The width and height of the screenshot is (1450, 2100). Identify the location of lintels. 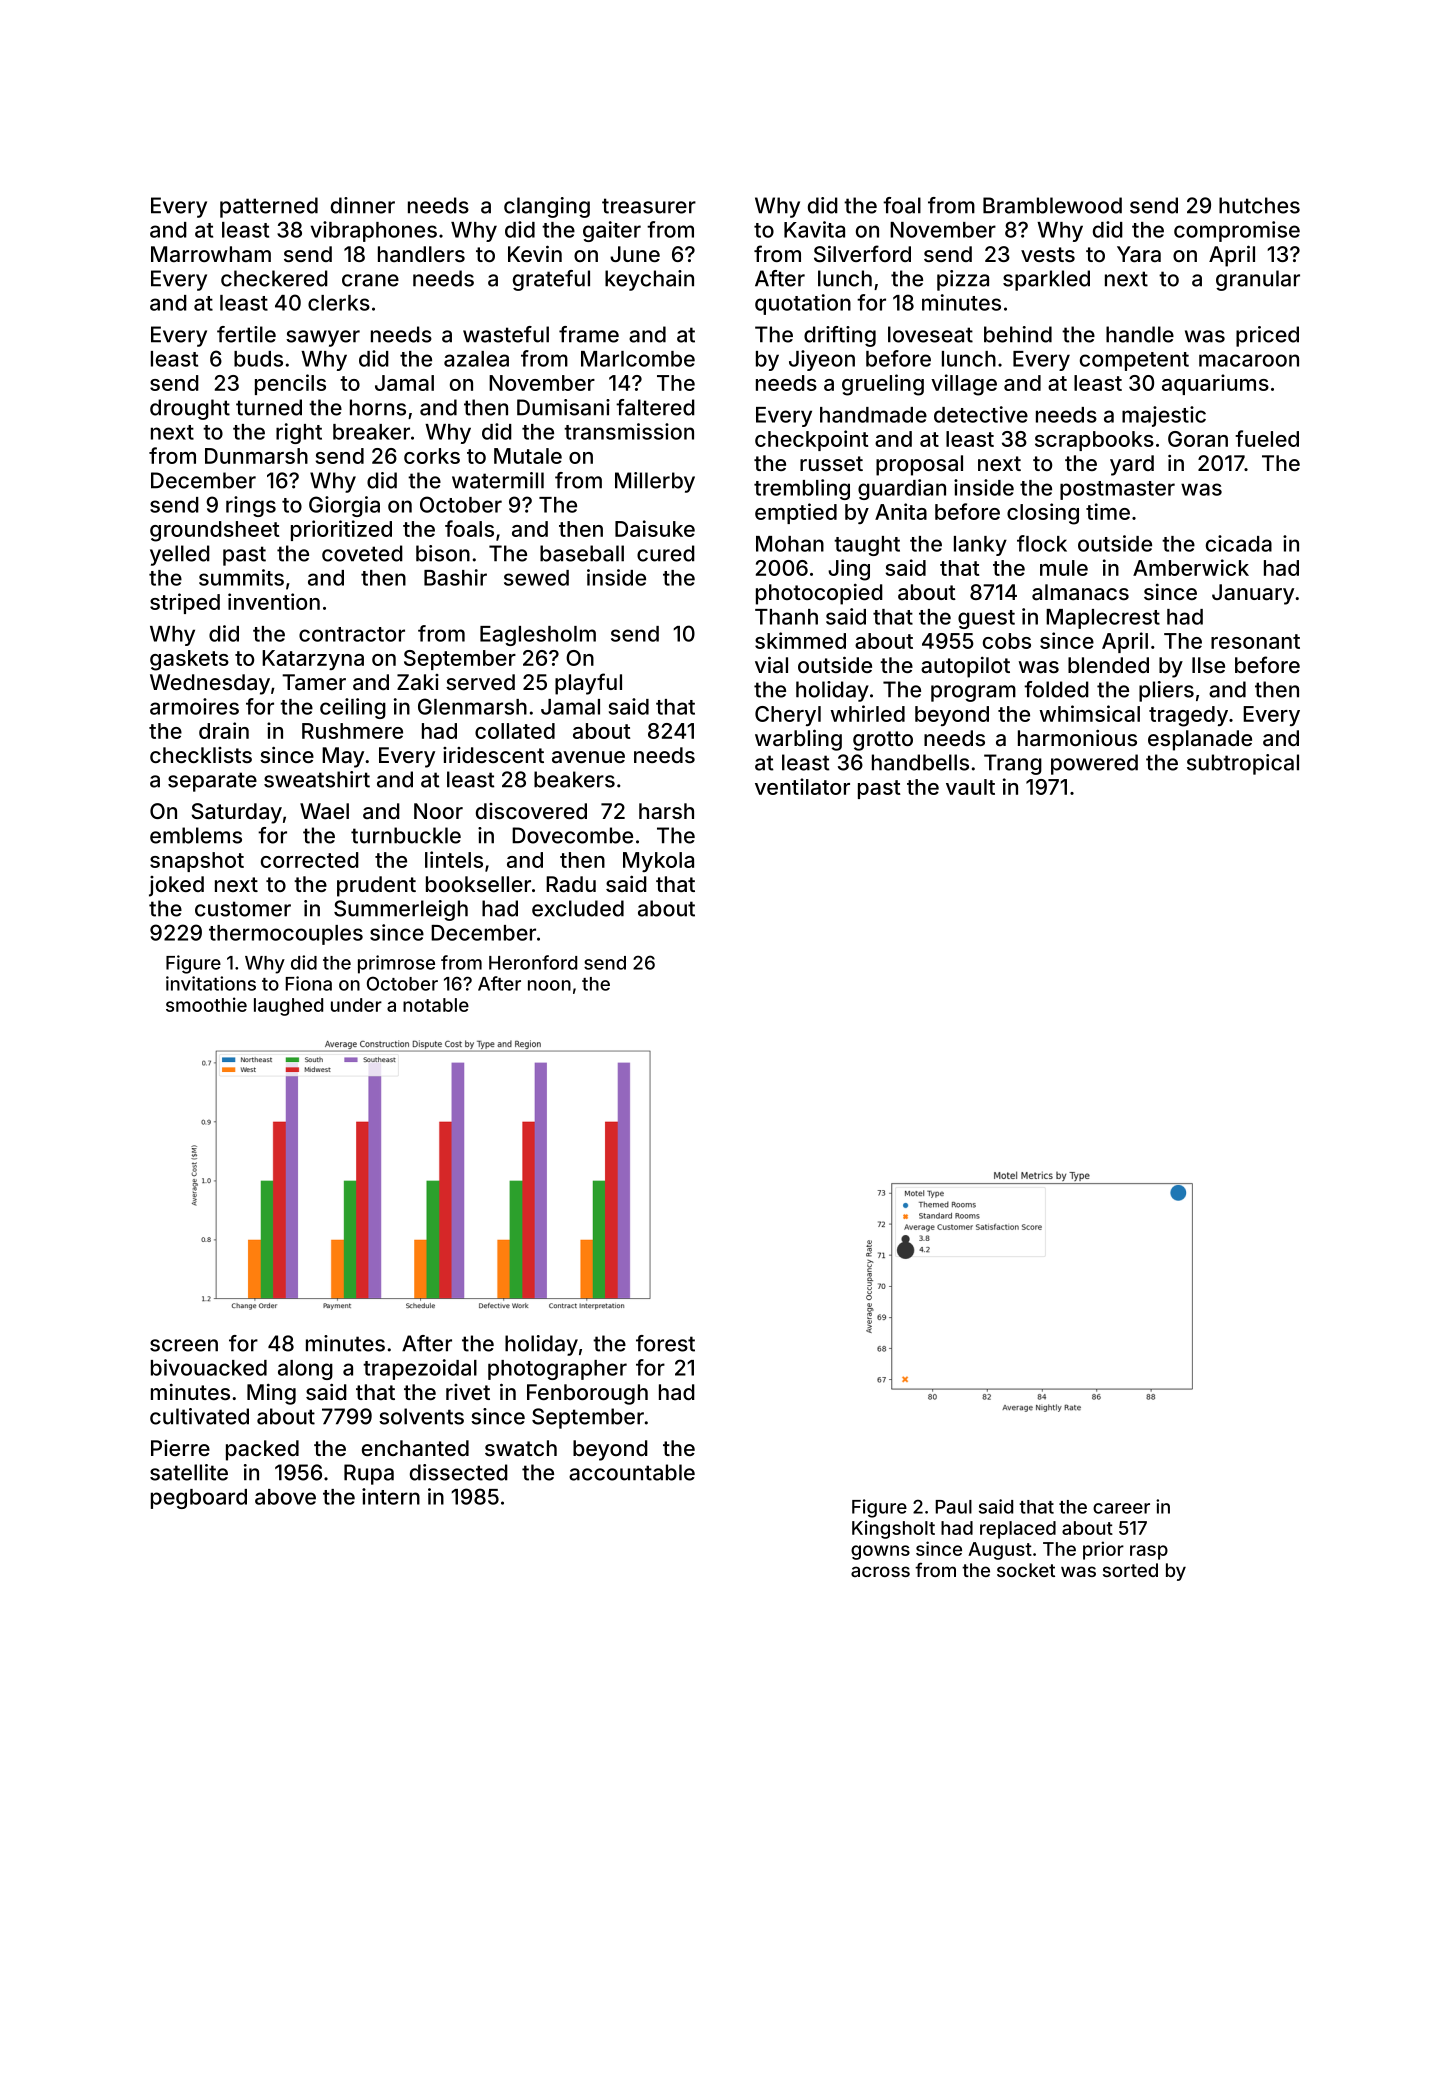
(454, 859).
